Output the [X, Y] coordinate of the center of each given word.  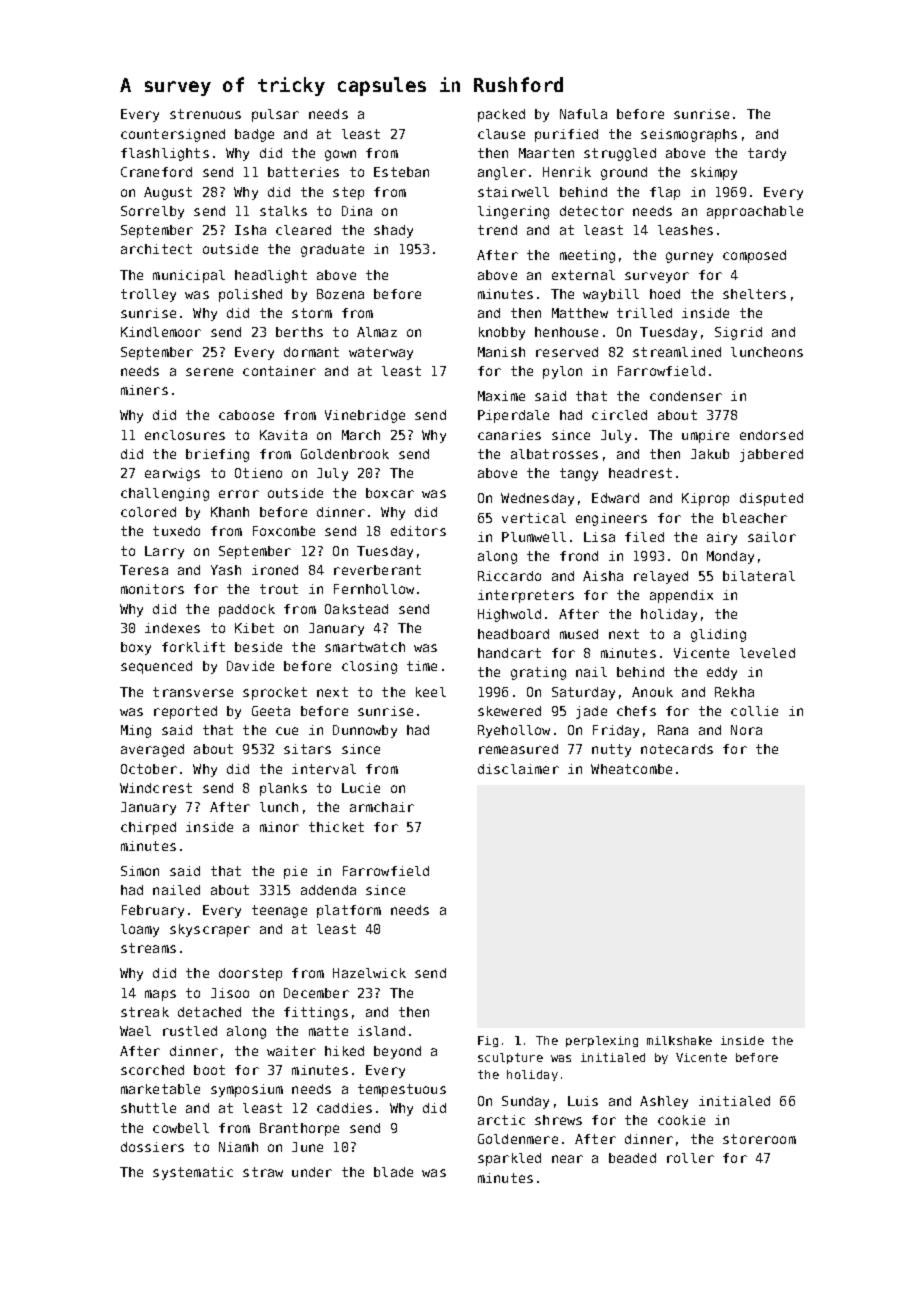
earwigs [172, 474]
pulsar [275, 115]
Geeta [271, 711]
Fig [488, 1041]
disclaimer [518, 769]
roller [690, 1158]
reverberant [377, 570]
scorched [152, 1070]
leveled [767, 653]
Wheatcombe [631, 769]
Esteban [401, 172]
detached [209, 1012]
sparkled [509, 1159]
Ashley [664, 1102]
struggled [620, 154]
